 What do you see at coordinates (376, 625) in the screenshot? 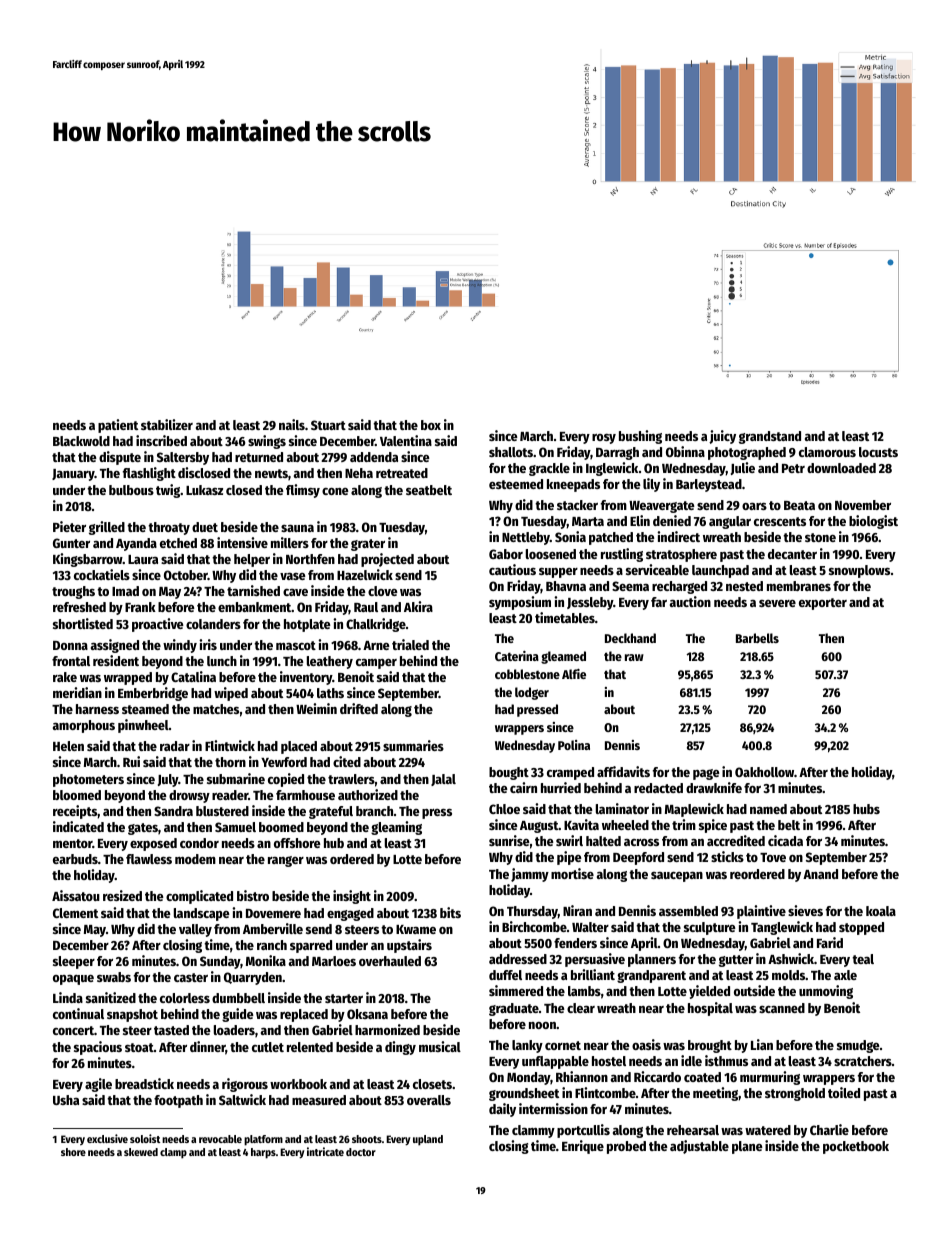
I see `Chalkridge` at bounding box center [376, 625].
